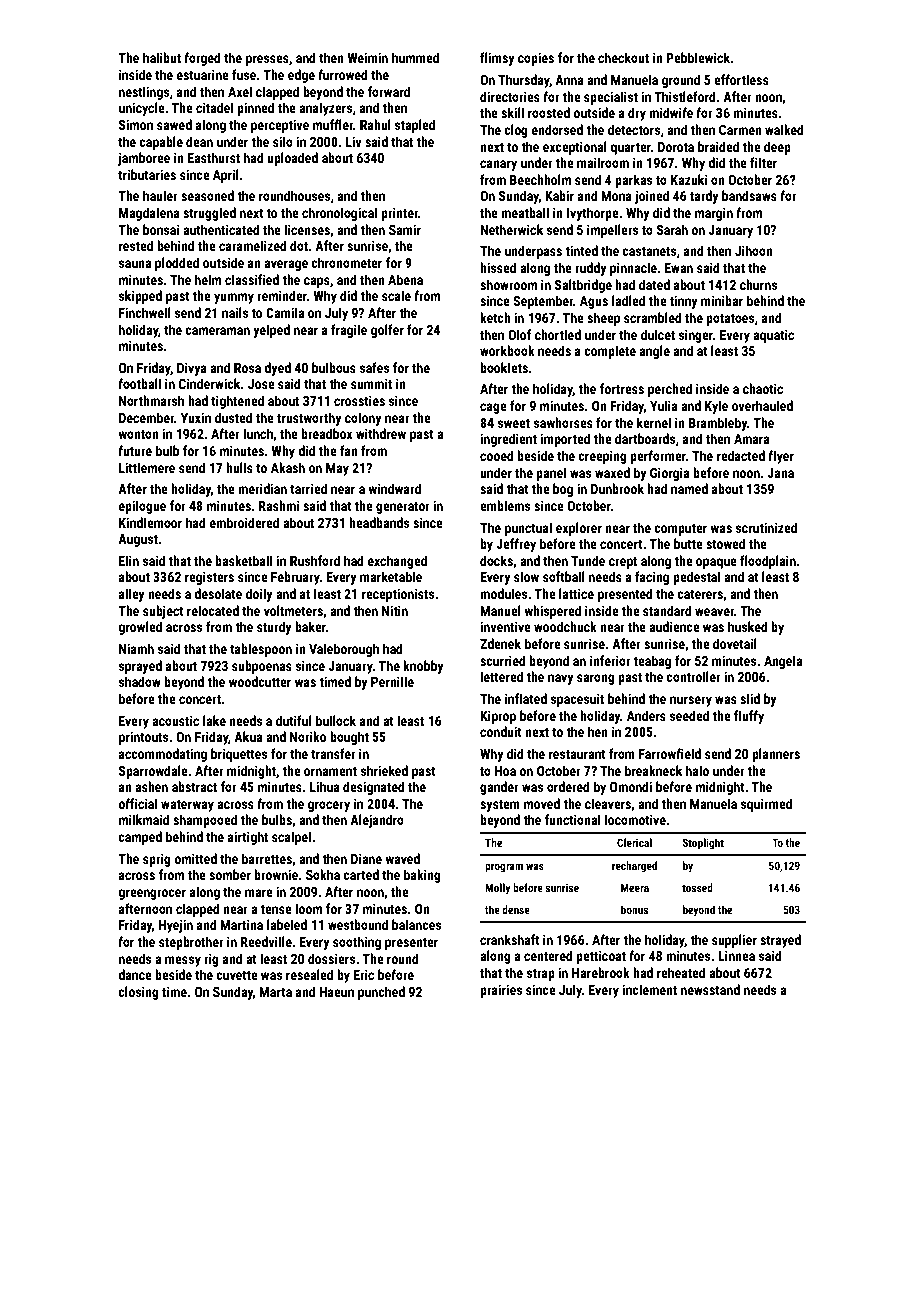 Image resolution: width=924 pixels, height=1308 pixels. Describe the element at coordinates (175, 926) in the image. I see `Hyejin` at that location.
